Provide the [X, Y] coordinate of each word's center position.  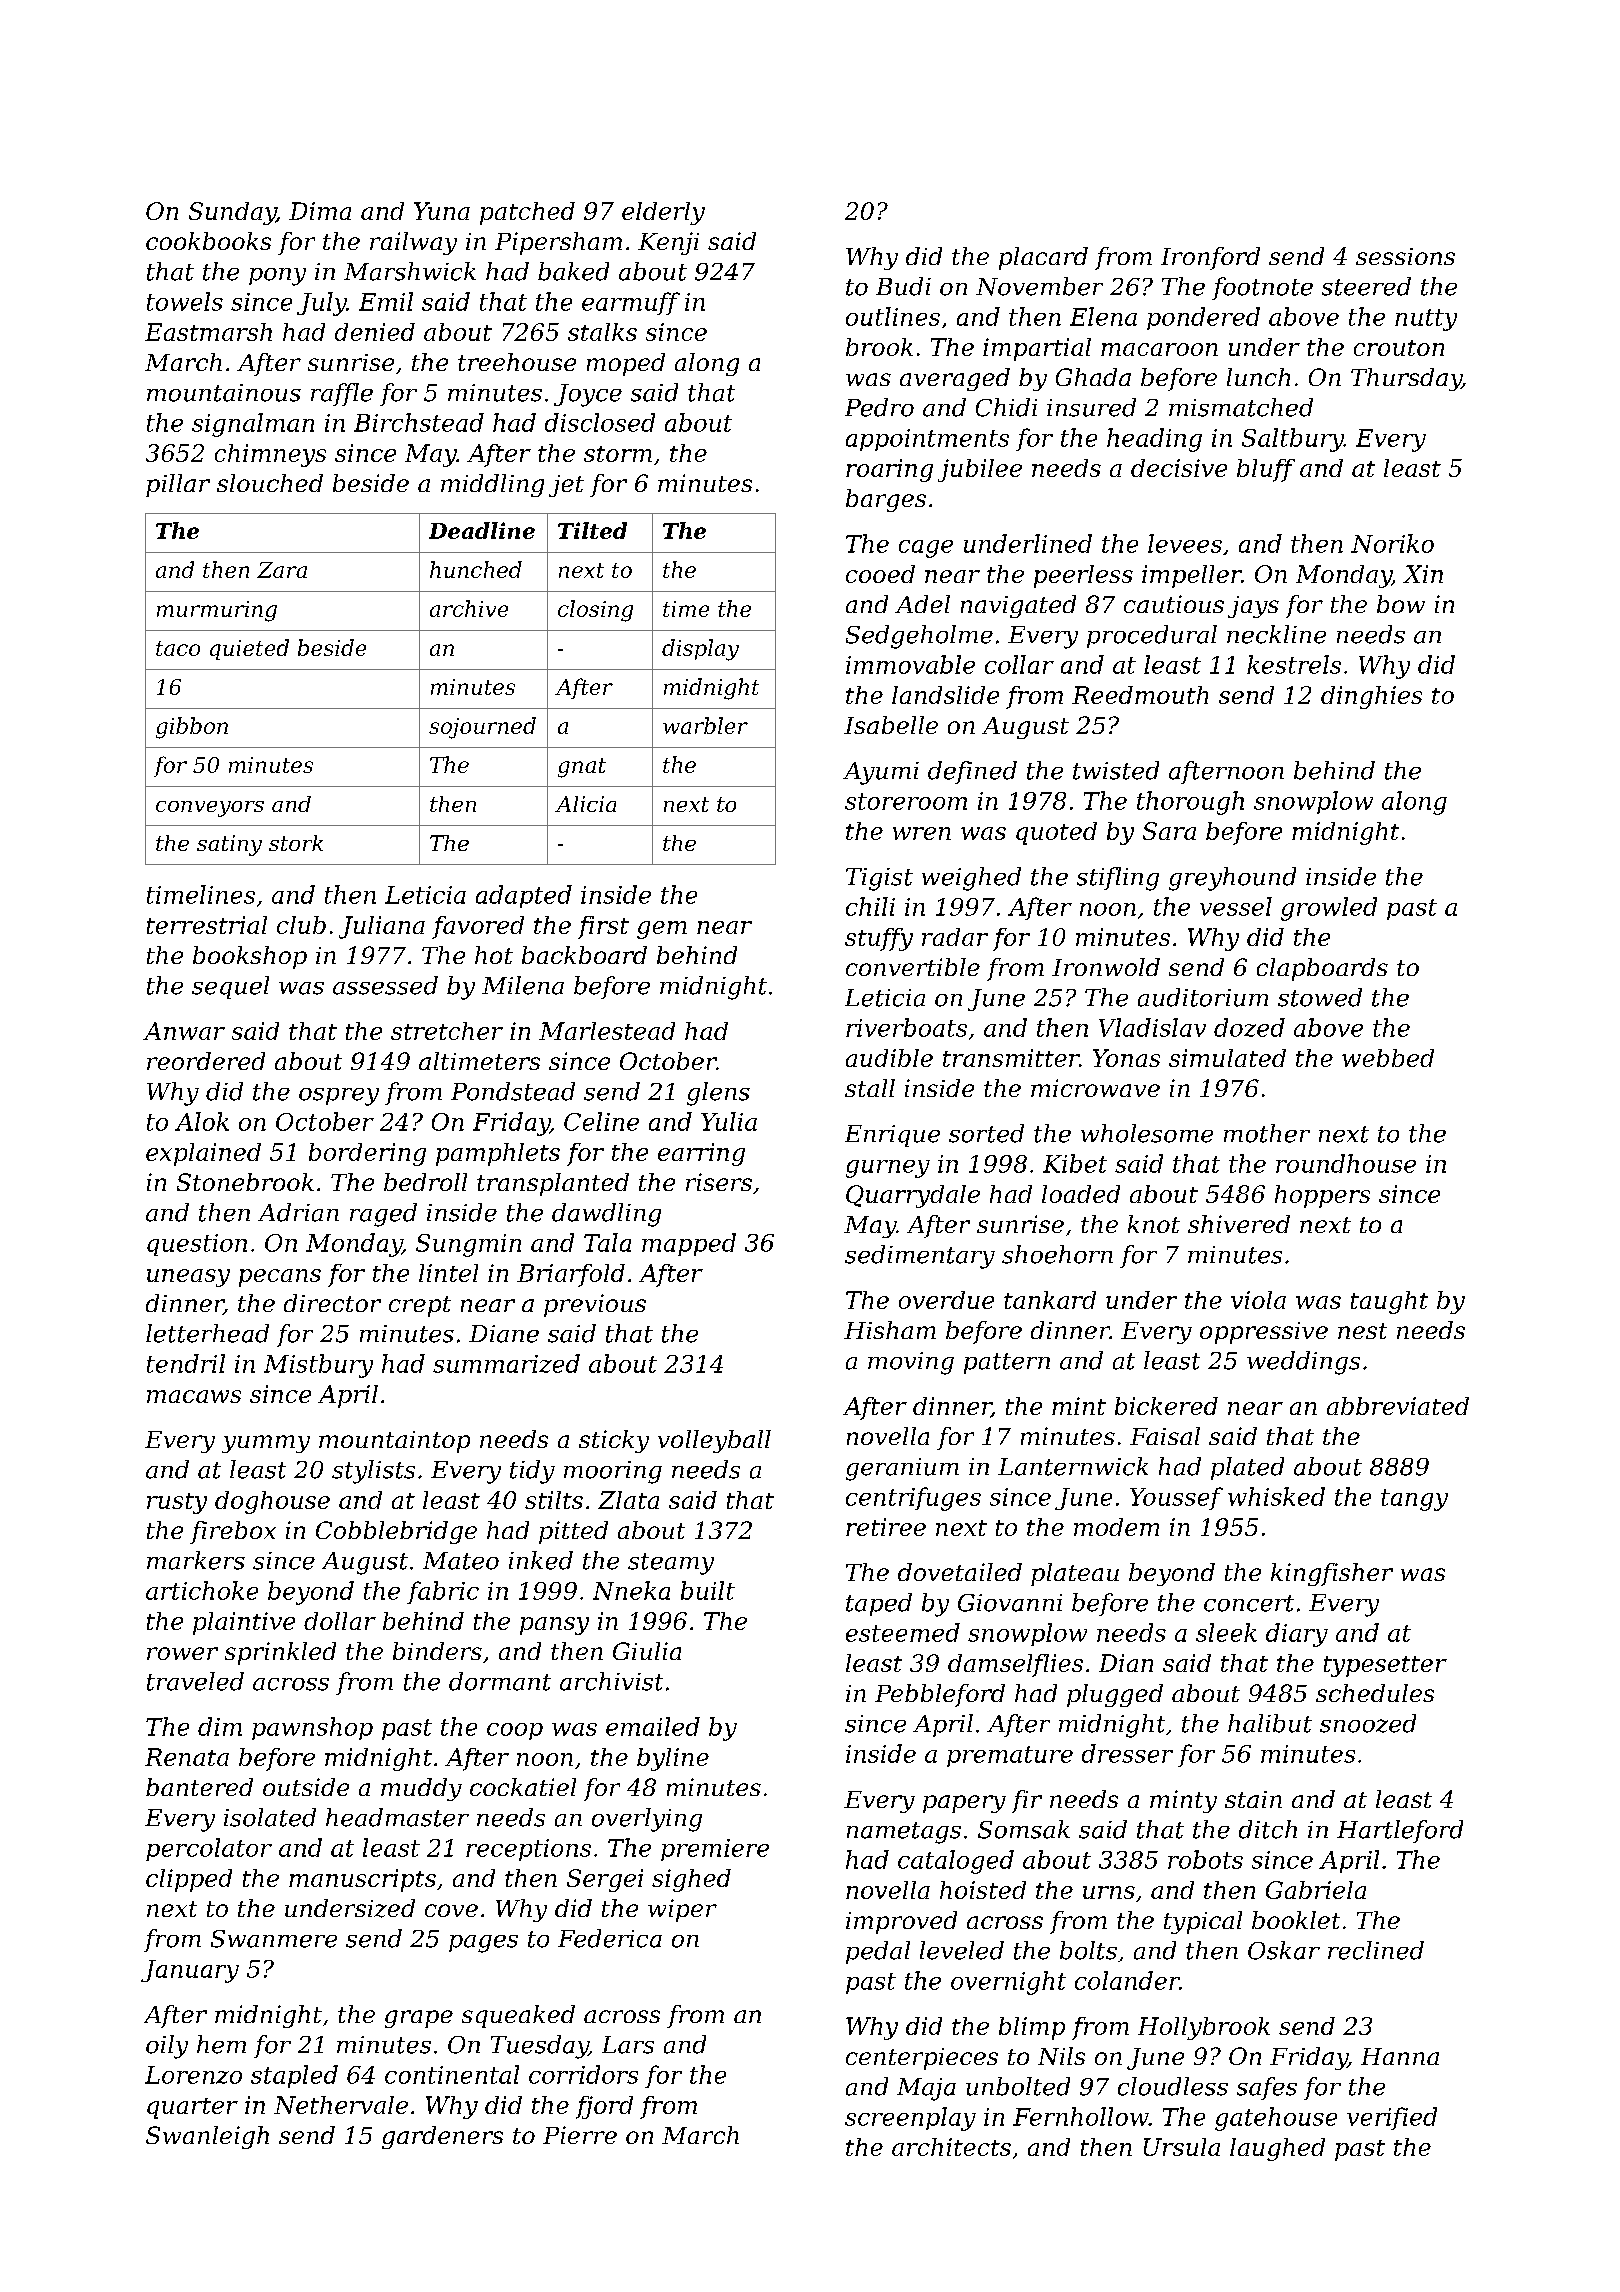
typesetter [1385, 1666]
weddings [1303, 1363]
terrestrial [207, 925]
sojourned [482, 728]
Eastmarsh [208, 332]
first [603, 927]
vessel [1236, 906]
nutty [1426, 320]
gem [662, 930]
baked [573, 271]
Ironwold [1106, 967]
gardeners [442, 2137]
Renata [187, 1757]
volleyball [714, 1441]
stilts [554, 1500]
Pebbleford [940, 1695]
